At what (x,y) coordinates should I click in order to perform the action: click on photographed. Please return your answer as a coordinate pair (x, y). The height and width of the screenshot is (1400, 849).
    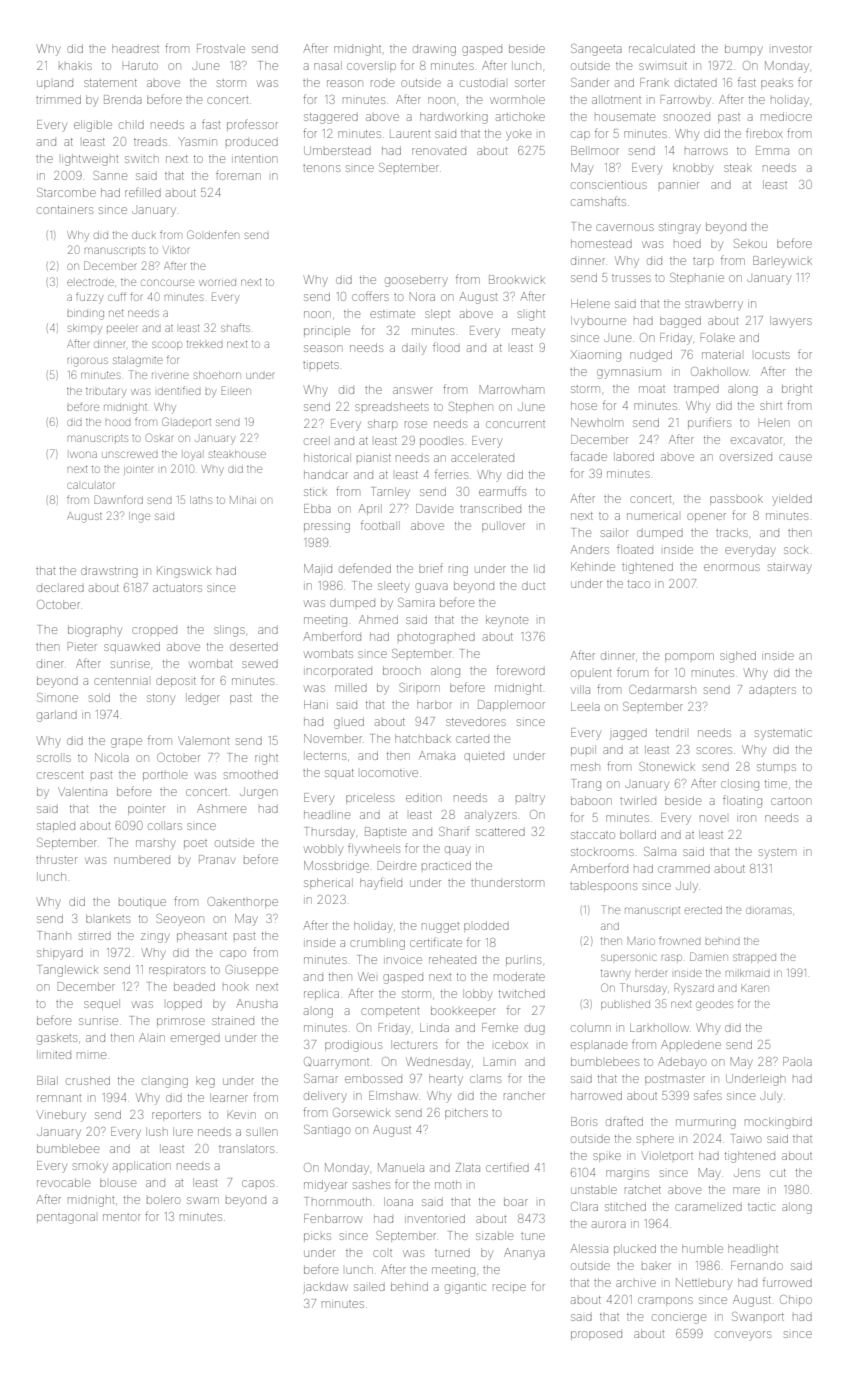
    Looking at the image, I should click on (436, 638).
